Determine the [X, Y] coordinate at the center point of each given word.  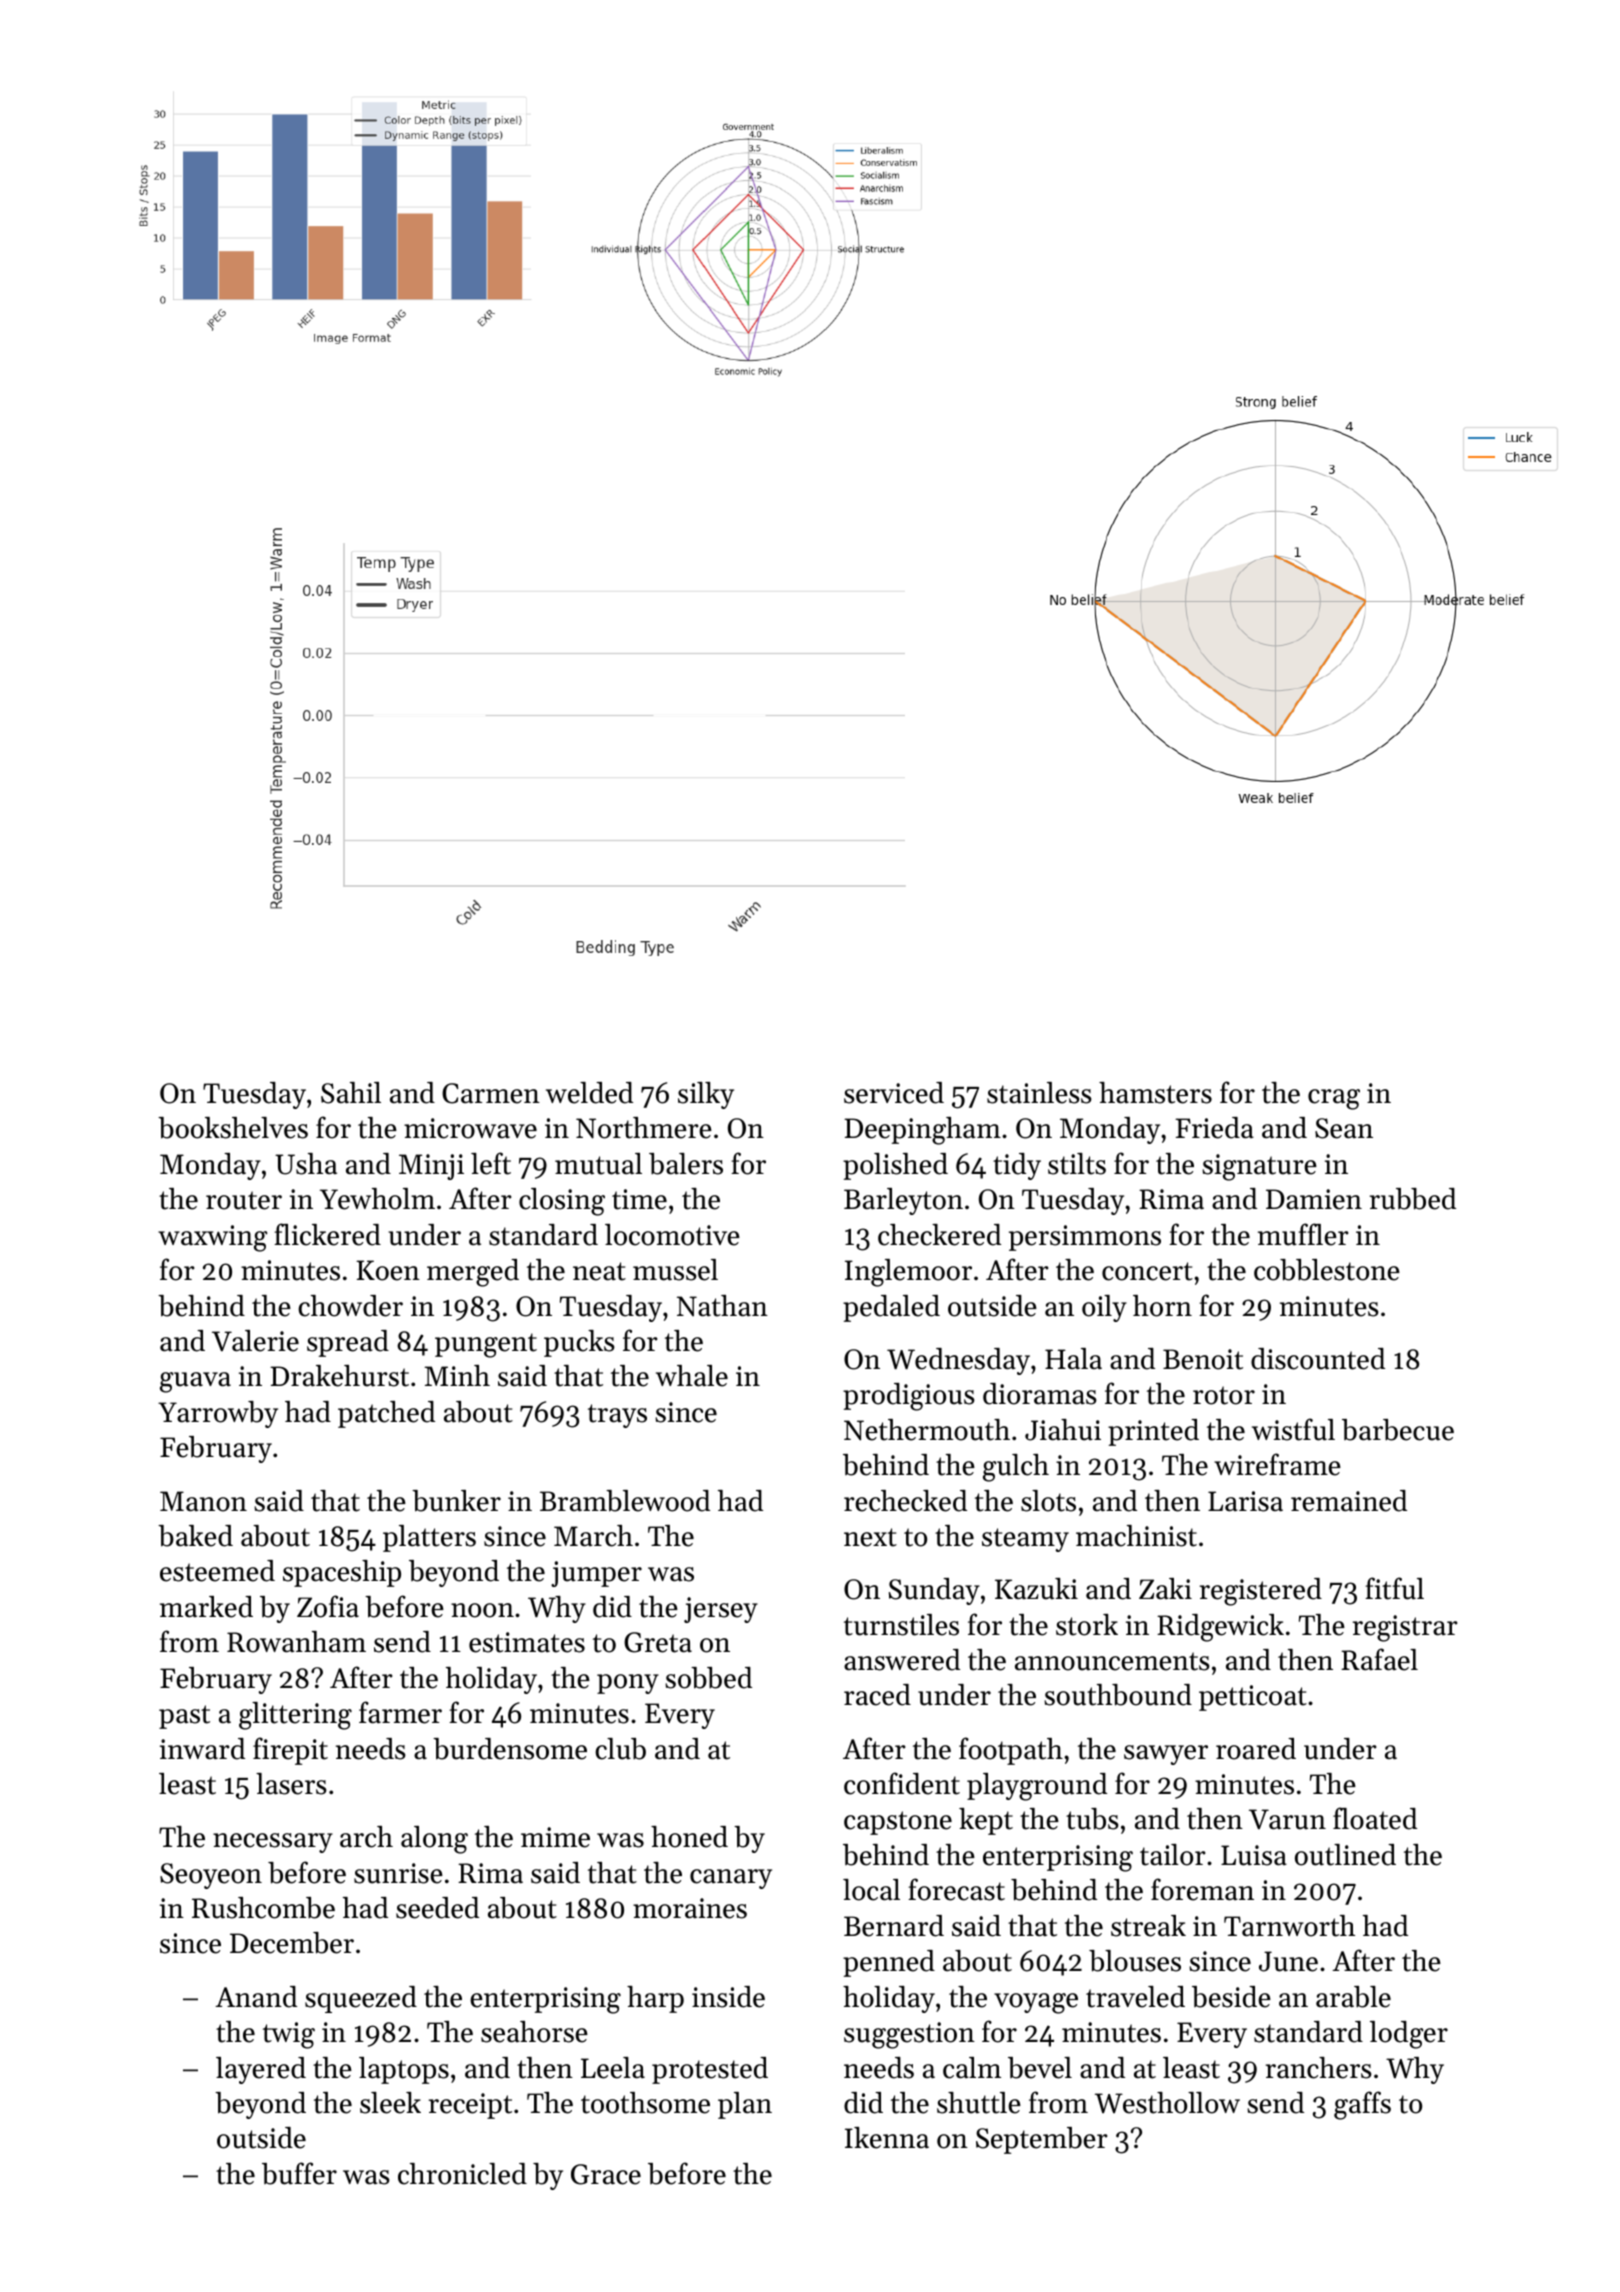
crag [1334, 1099]
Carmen [491, 1093]
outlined [1345, 1855]
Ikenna [887, 2138]
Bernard [894, 1926]
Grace [606, 2174]
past [184, 1717]
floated [1375, 1818]
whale [692, 1376]
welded [589, 1093]
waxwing [212, 1238]
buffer [299, 2173]
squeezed [361, 1999]
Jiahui [1063, 1430]
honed [689, 1837]
